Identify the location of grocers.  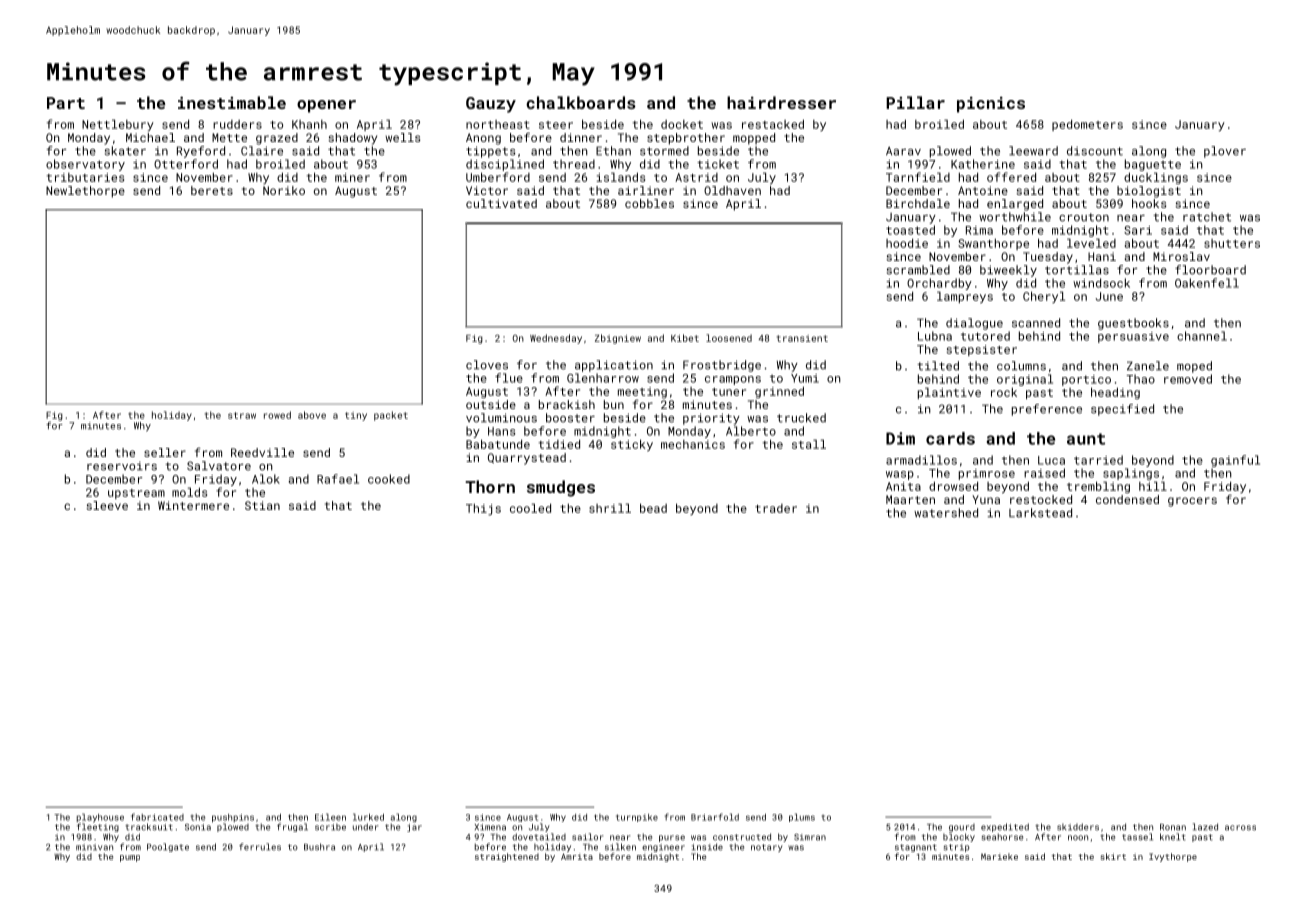
(1192, 502).
